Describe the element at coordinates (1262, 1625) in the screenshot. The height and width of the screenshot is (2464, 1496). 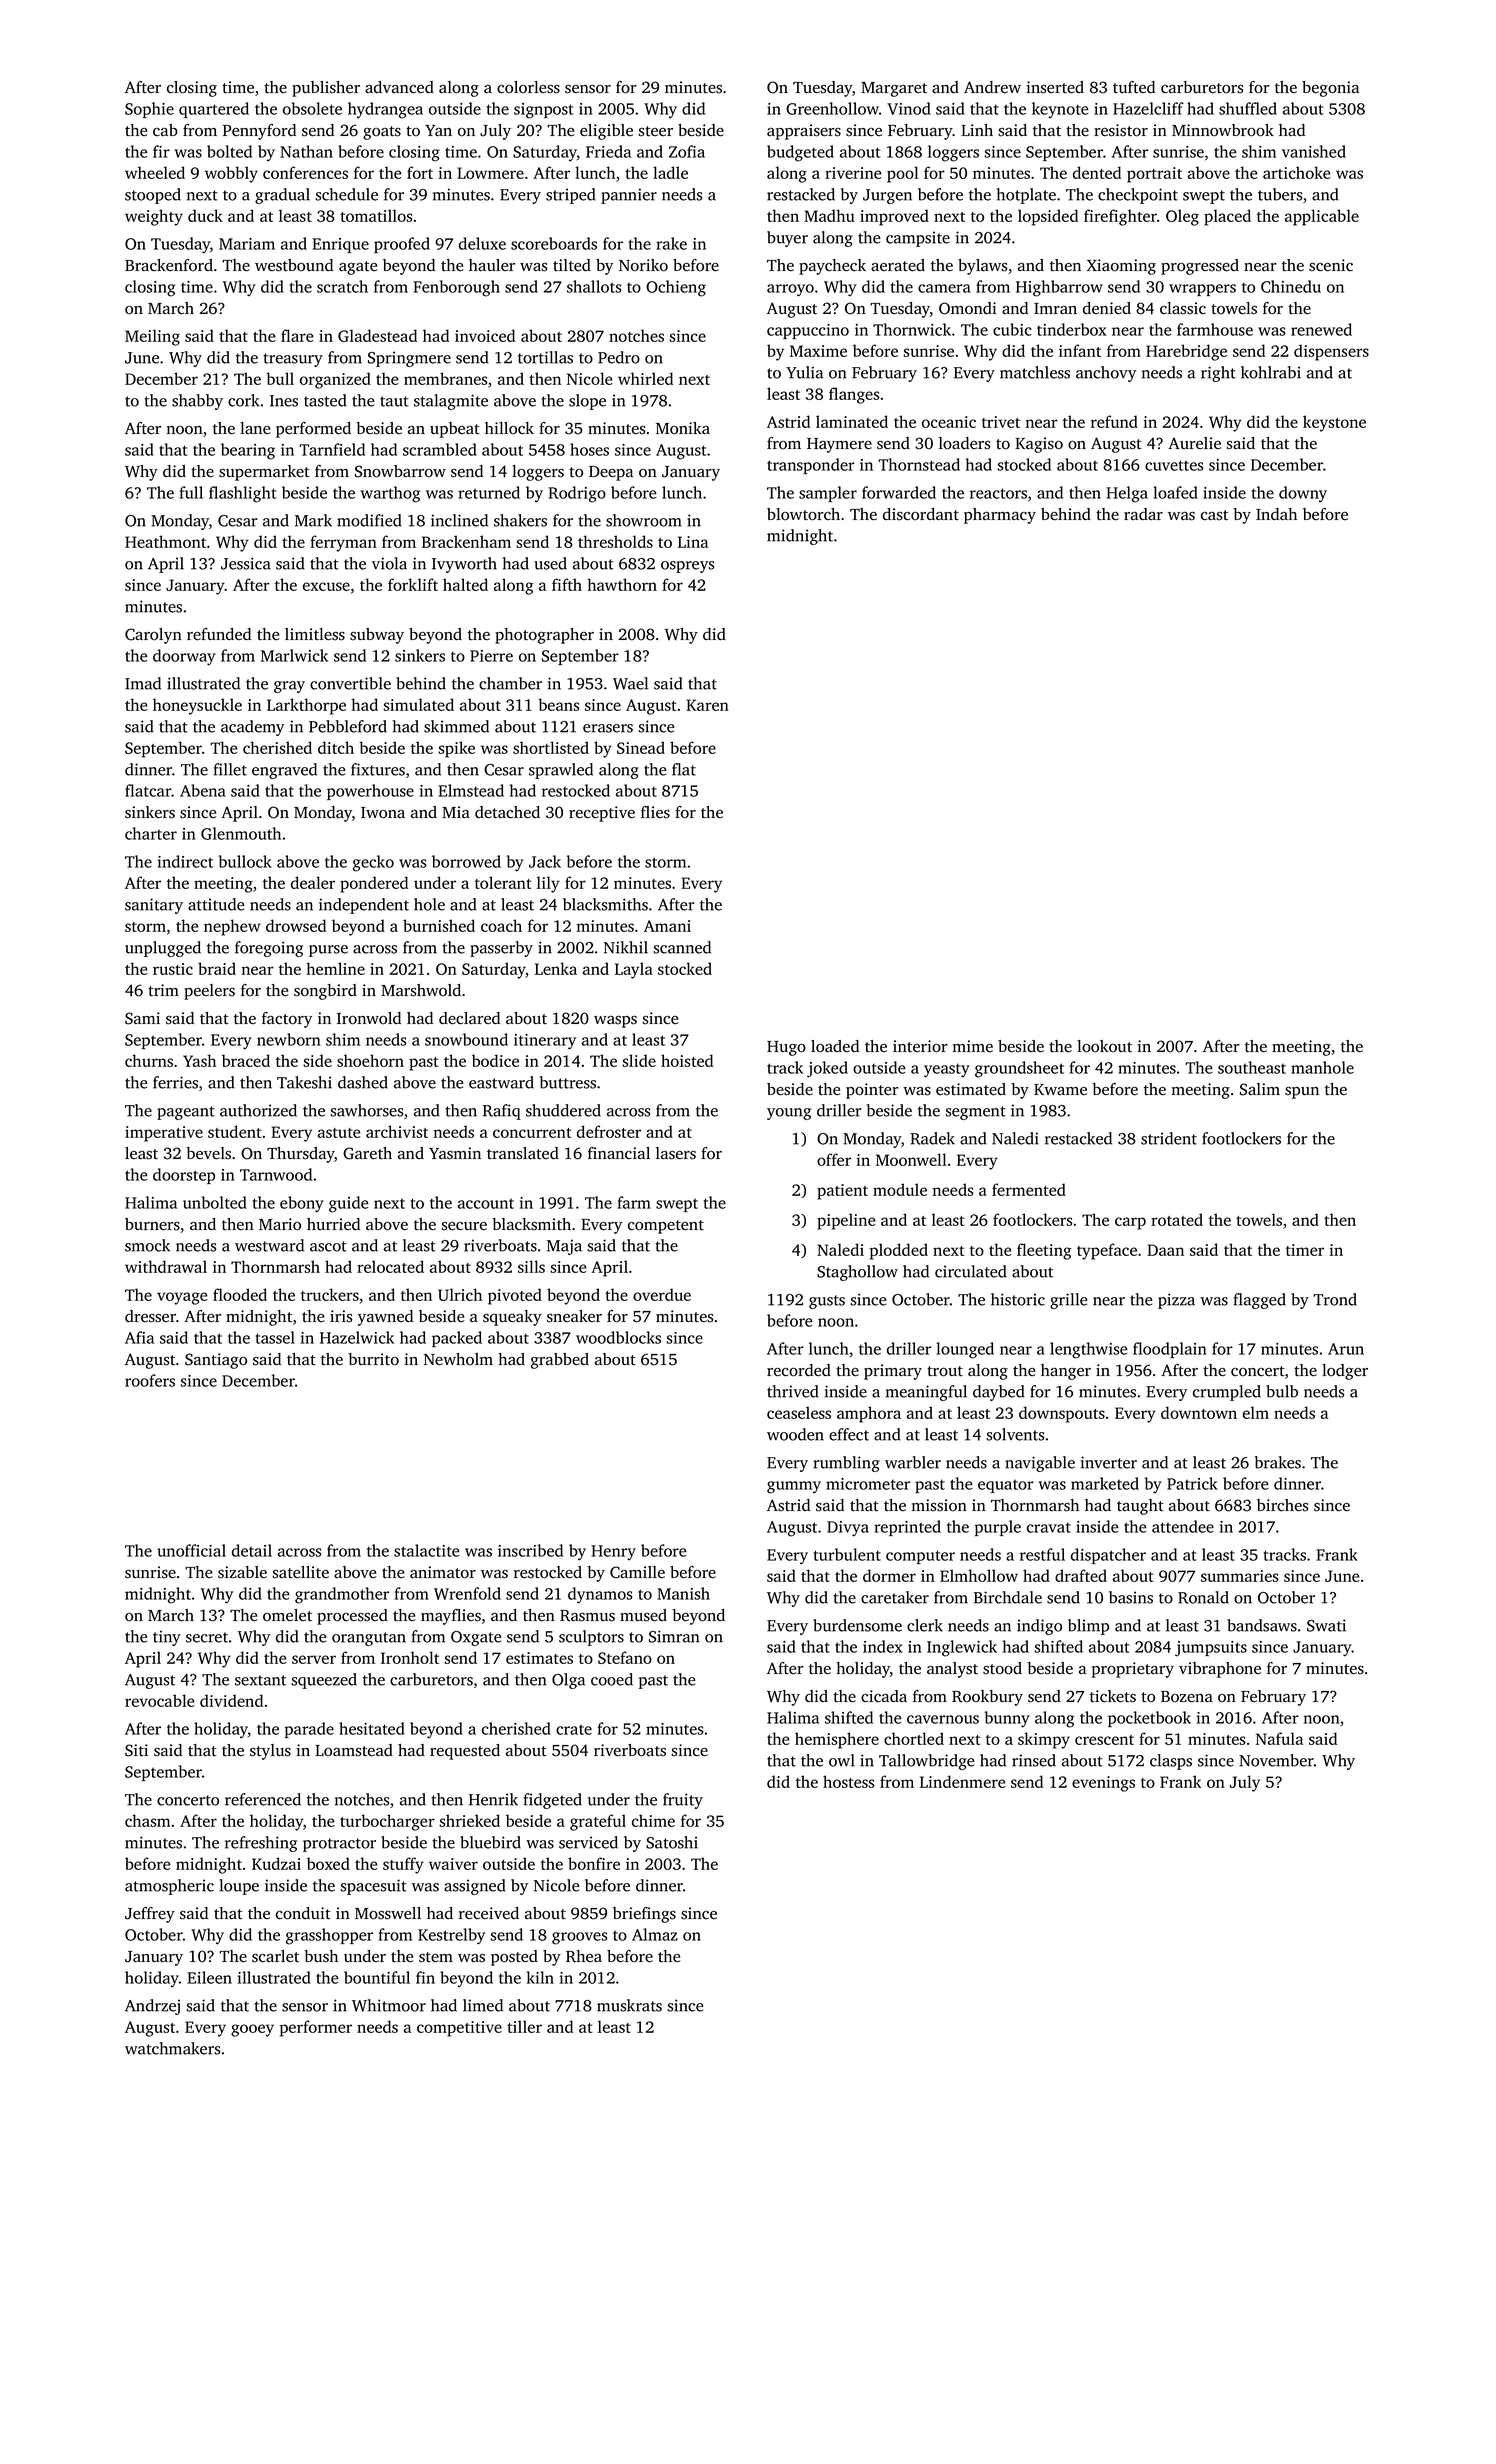
I see `bandsaws` at that location.
